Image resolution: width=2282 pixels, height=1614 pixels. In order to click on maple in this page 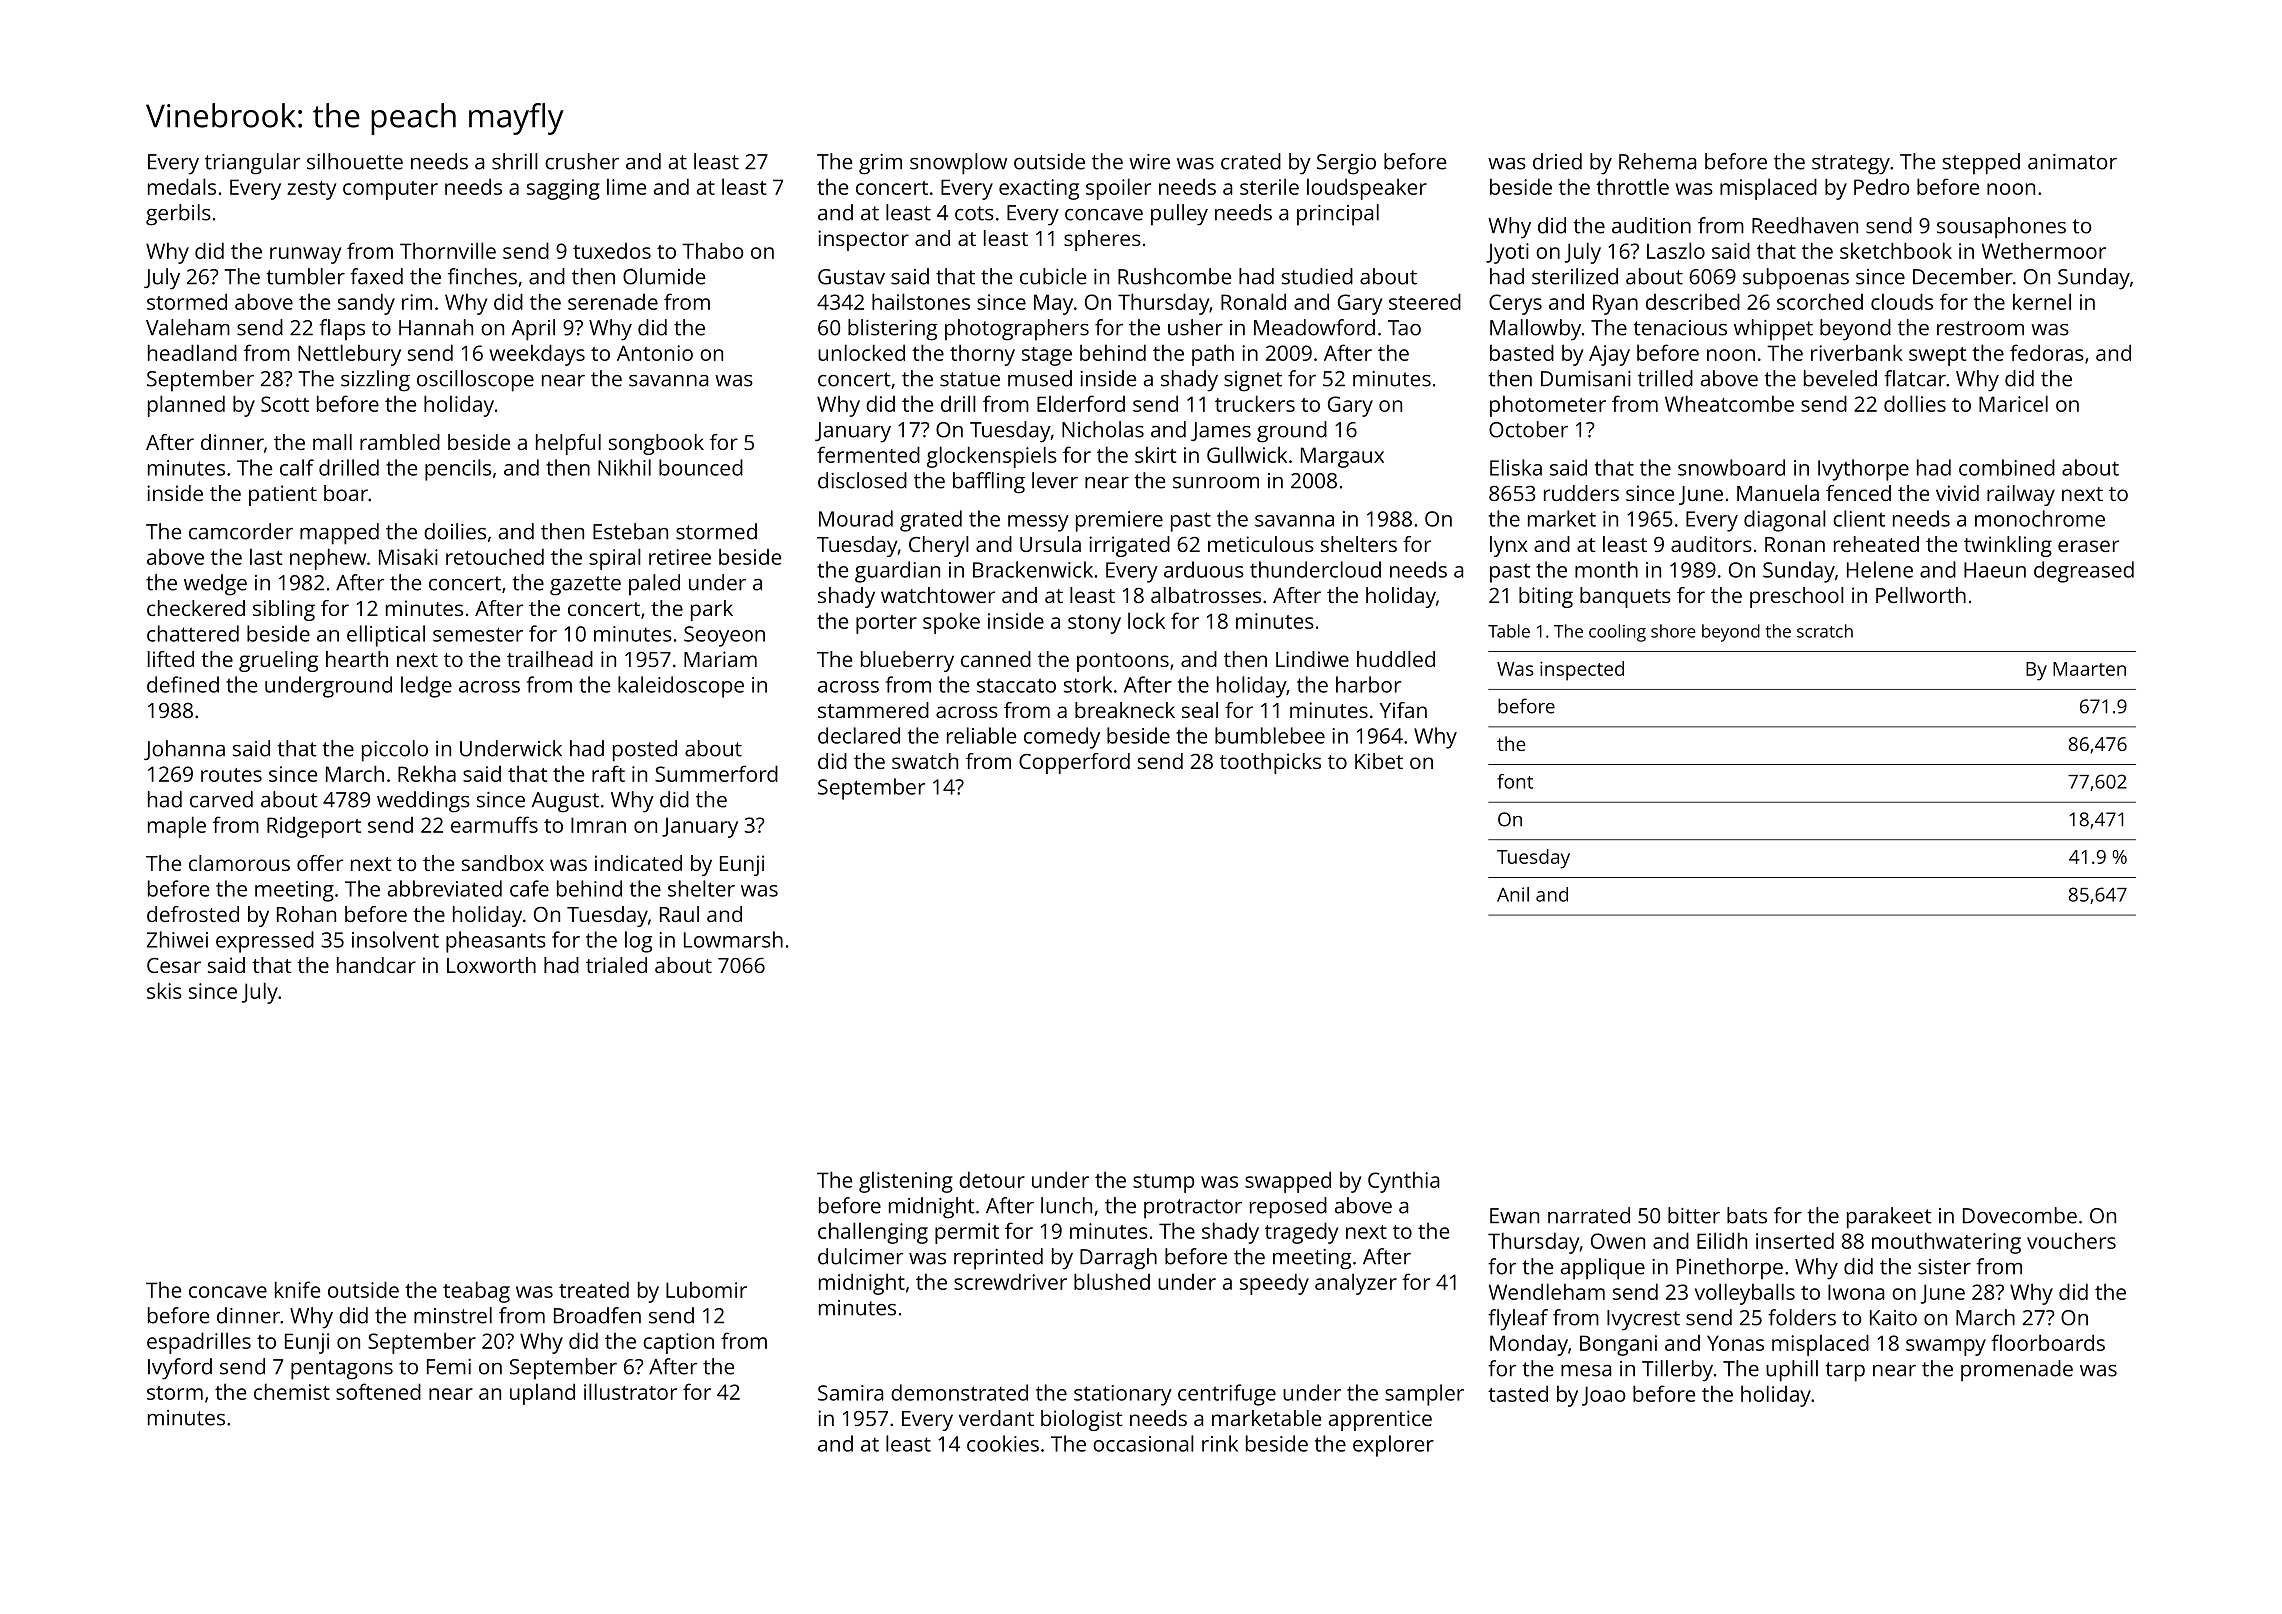, I will do `click(177, 827)`.
